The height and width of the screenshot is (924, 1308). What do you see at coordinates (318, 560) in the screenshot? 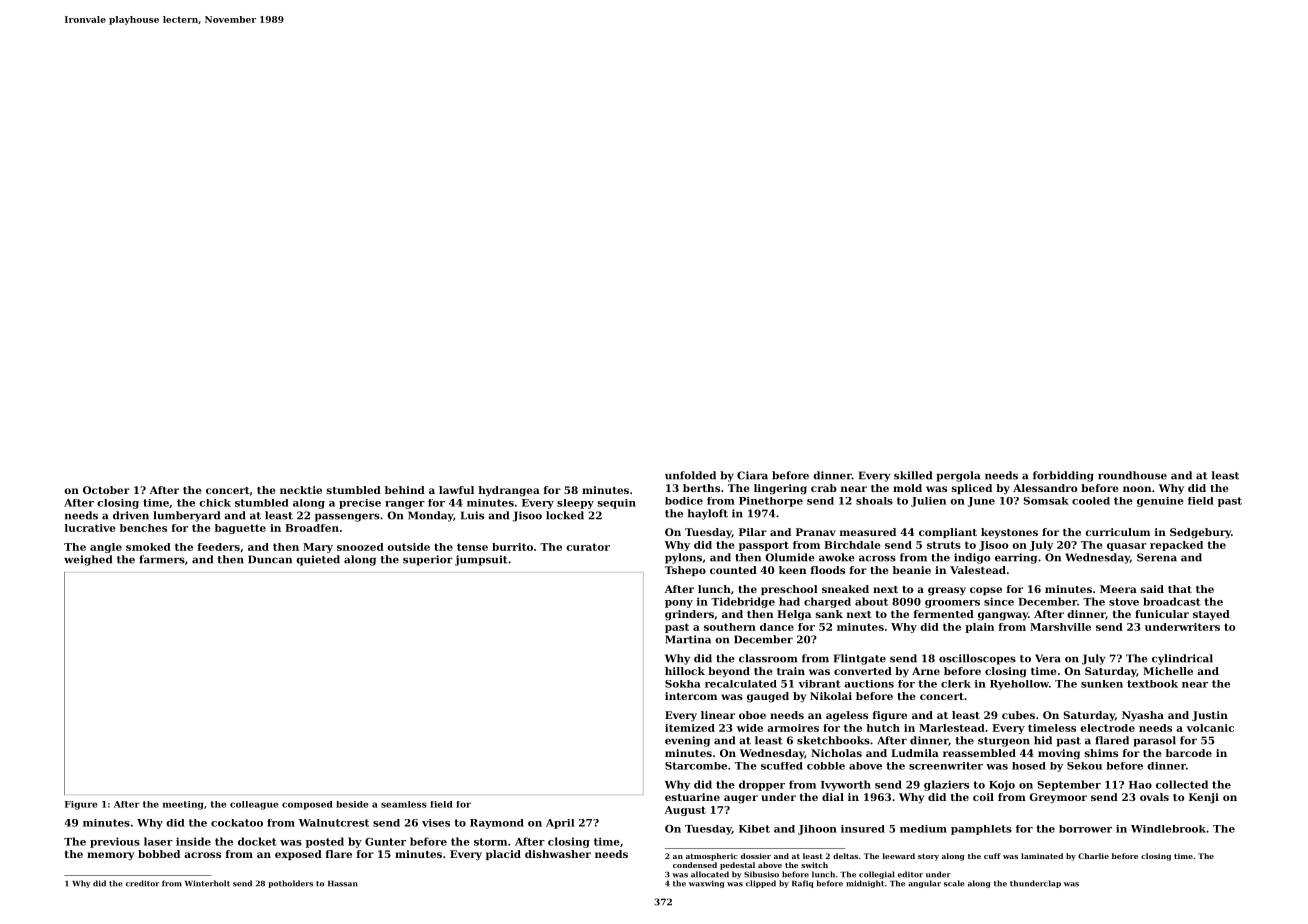
I see `quieted` at bounding box center [318, 560].
